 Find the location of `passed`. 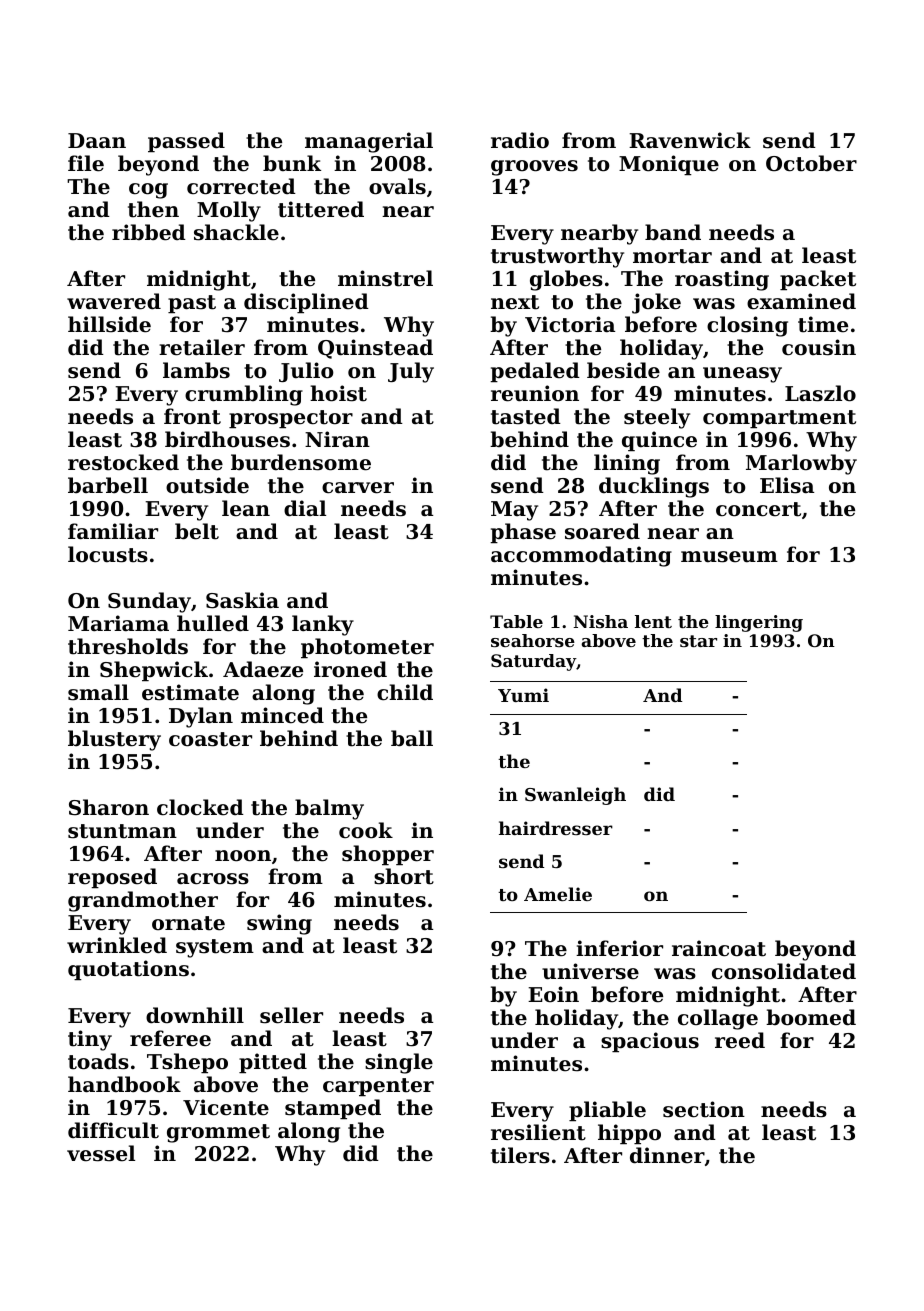

passed is located at coordinates (186, 142).
